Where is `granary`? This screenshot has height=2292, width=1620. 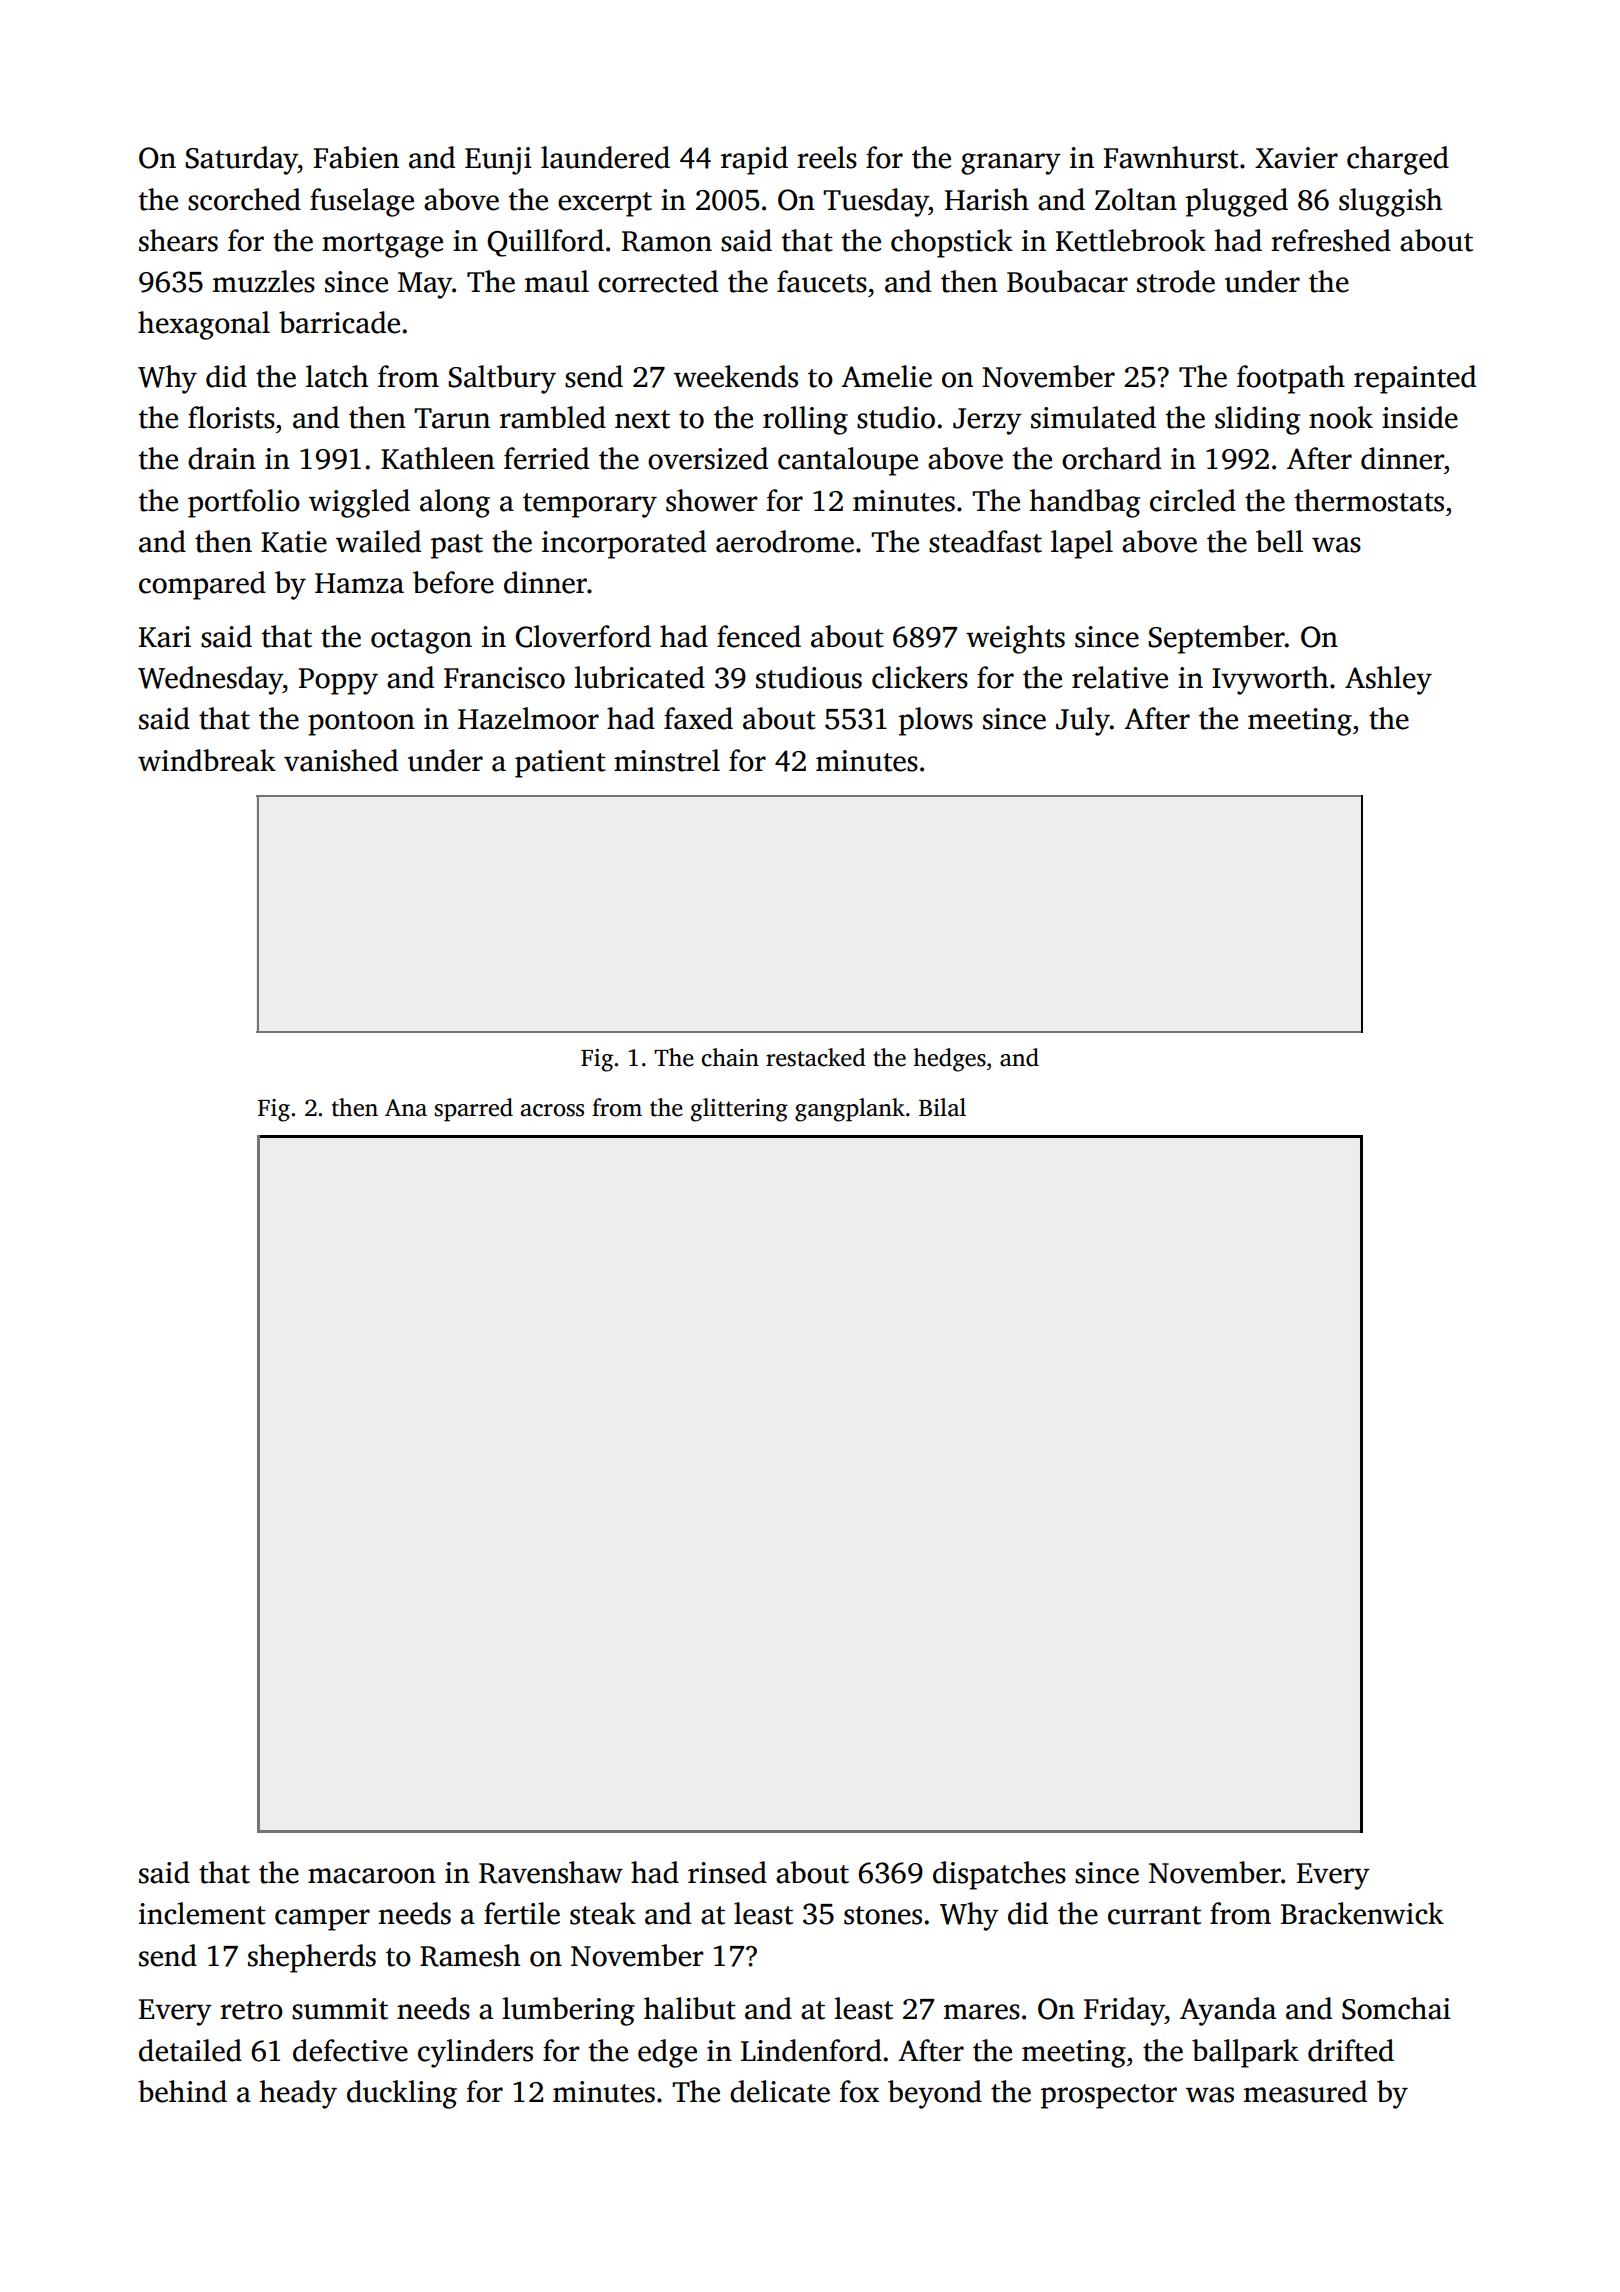
granary is located at coordinates (1011, 164).
